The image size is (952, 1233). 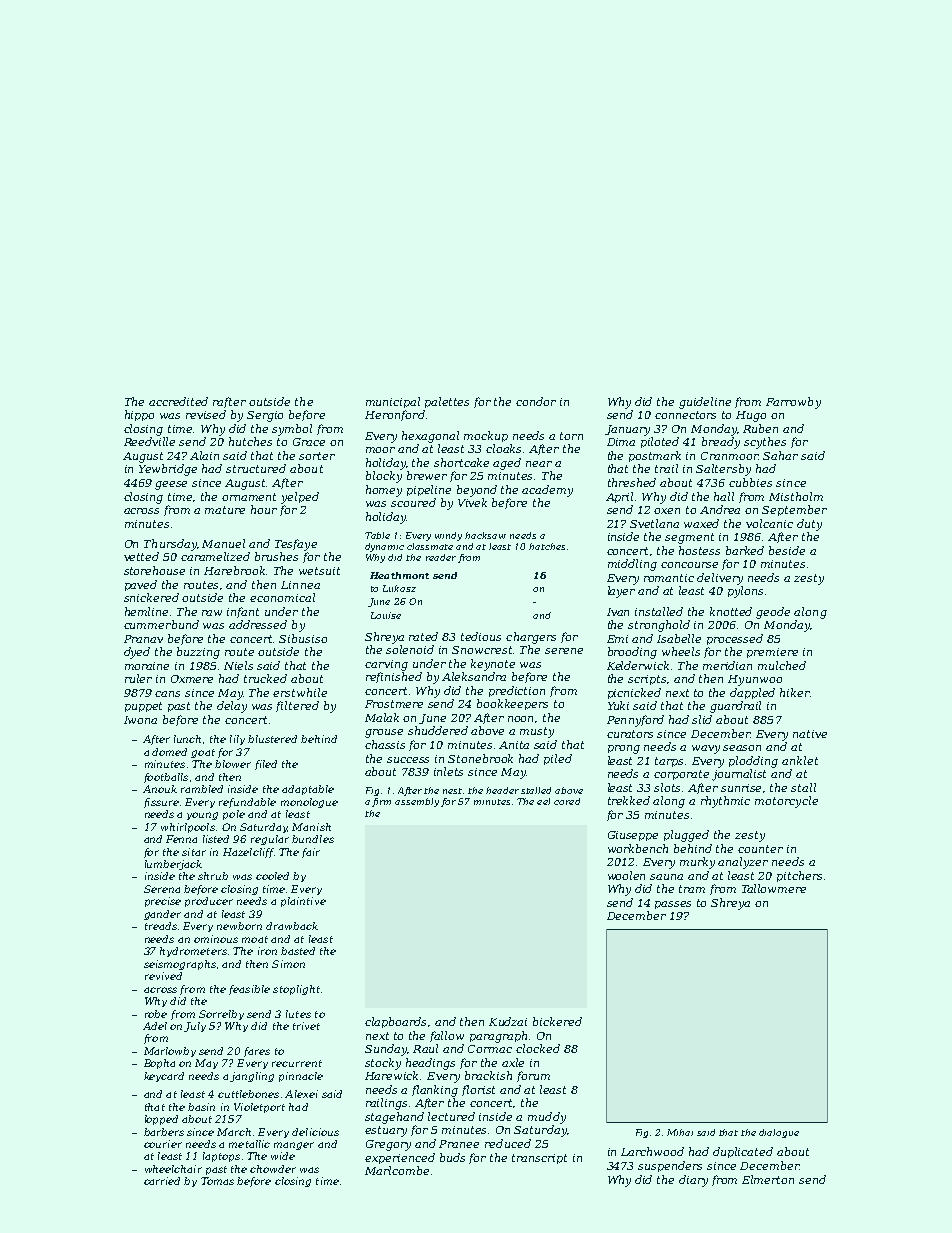 What do you see at coordinates (796, 496) in the screenshot?
I see `Mistholm` at bounding box center [796, 496].
